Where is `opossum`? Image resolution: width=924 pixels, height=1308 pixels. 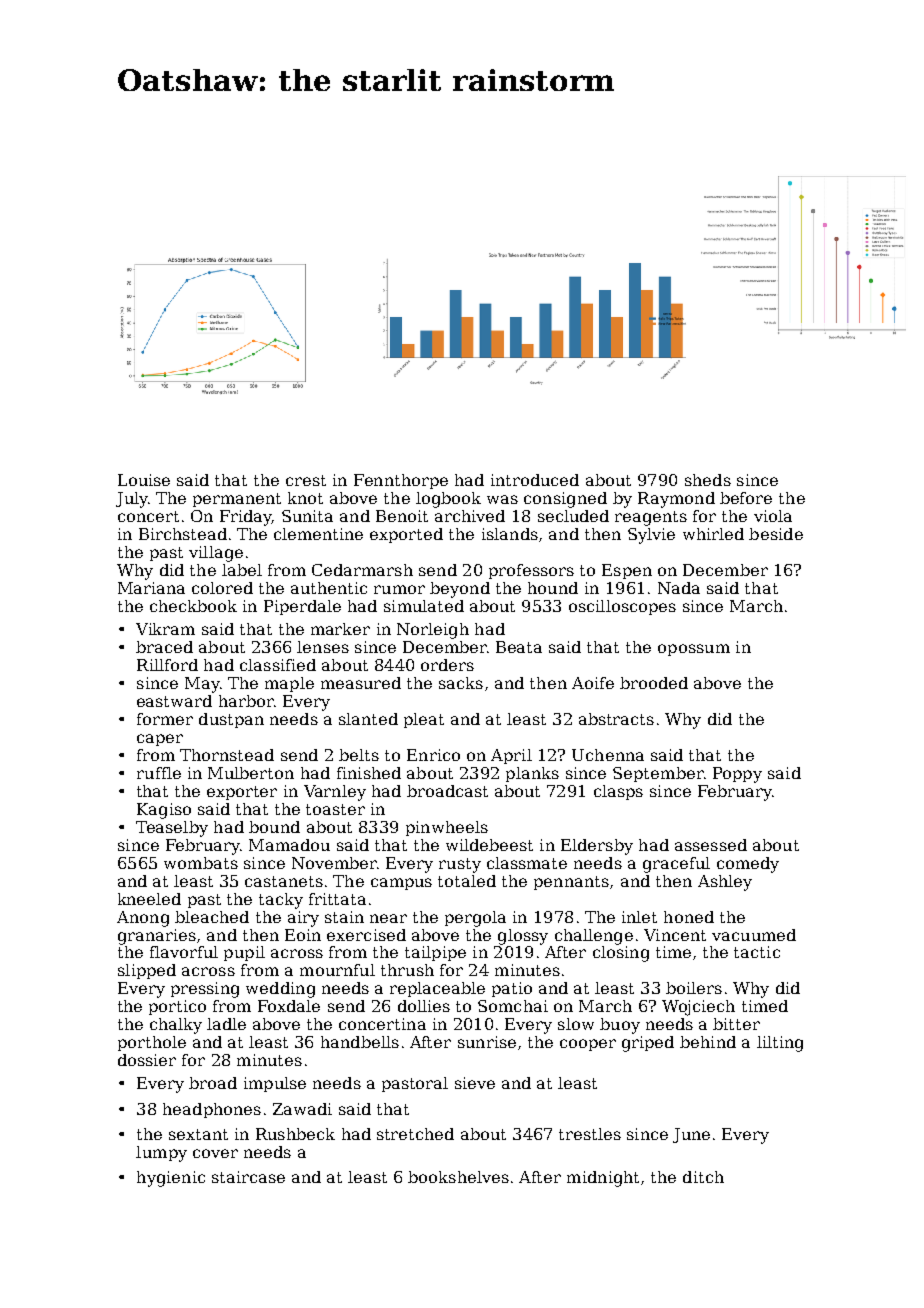
opossum is located at coordinates (694, 650).
